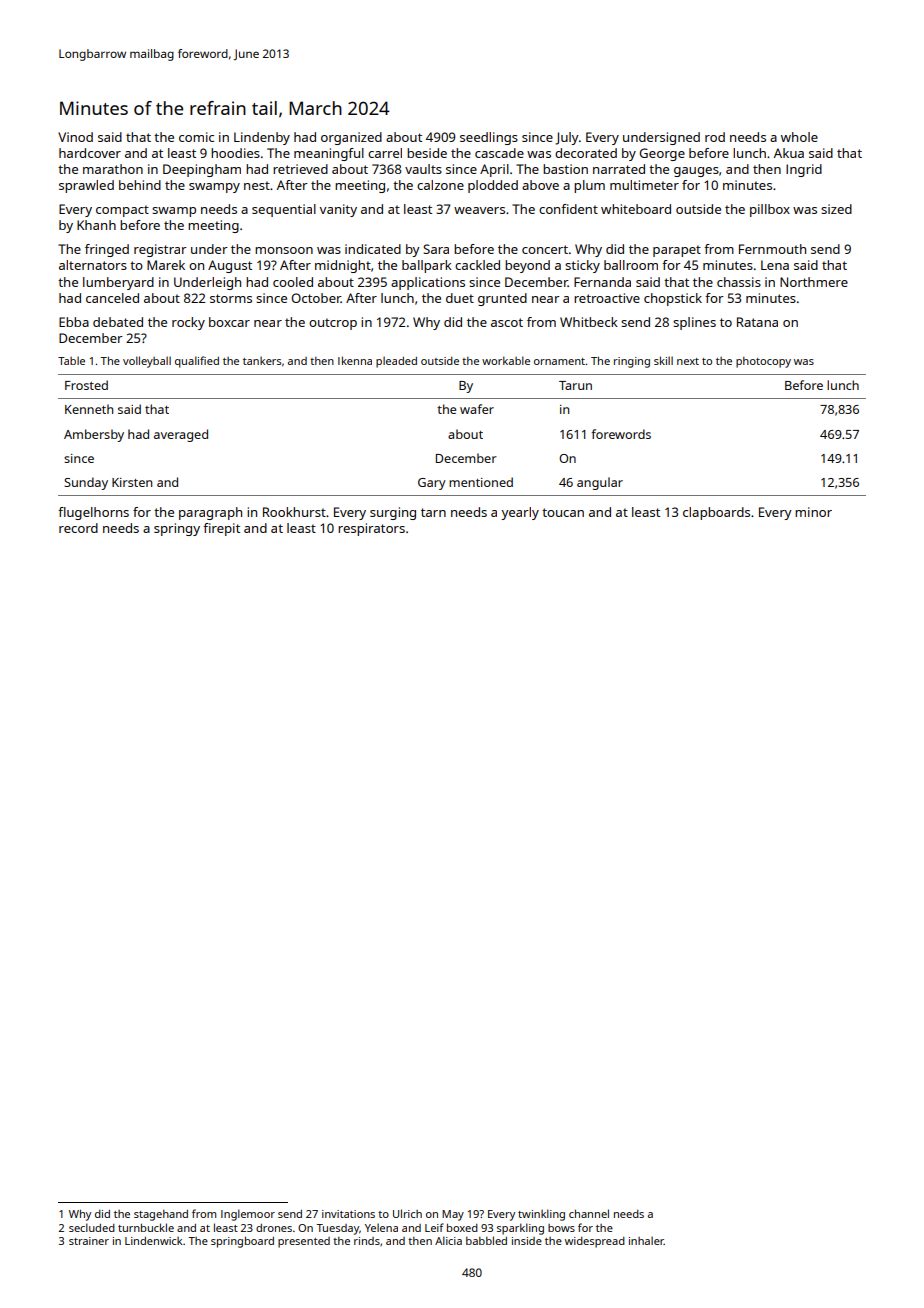 The width and height of the screenshot is (924, 1308). What do you see at coordinates (274, 1228) in the screenshot?
I see `drones` at bounding box center [274, 1228].
